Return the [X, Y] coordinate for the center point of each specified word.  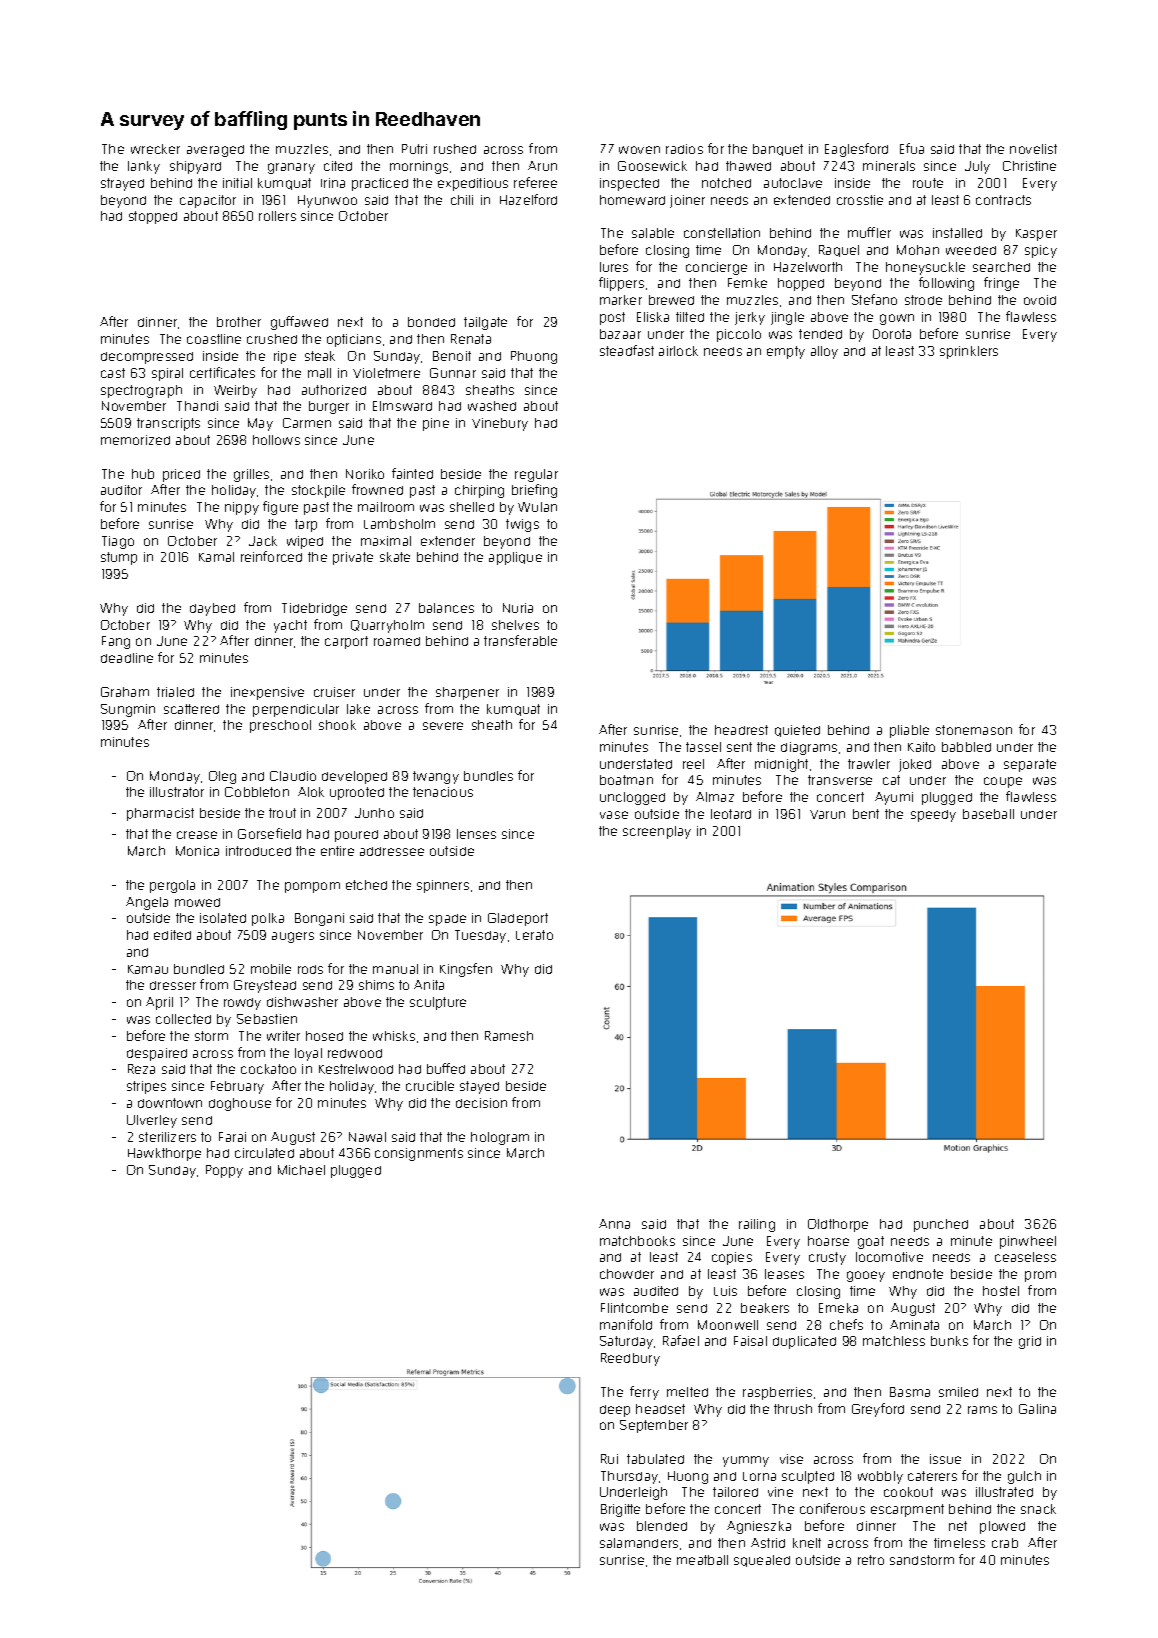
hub [143, 474]
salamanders [639, 1543]
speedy [933, 816]
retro [871, 1560]
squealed [762, 1561]
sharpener [467, 693]
